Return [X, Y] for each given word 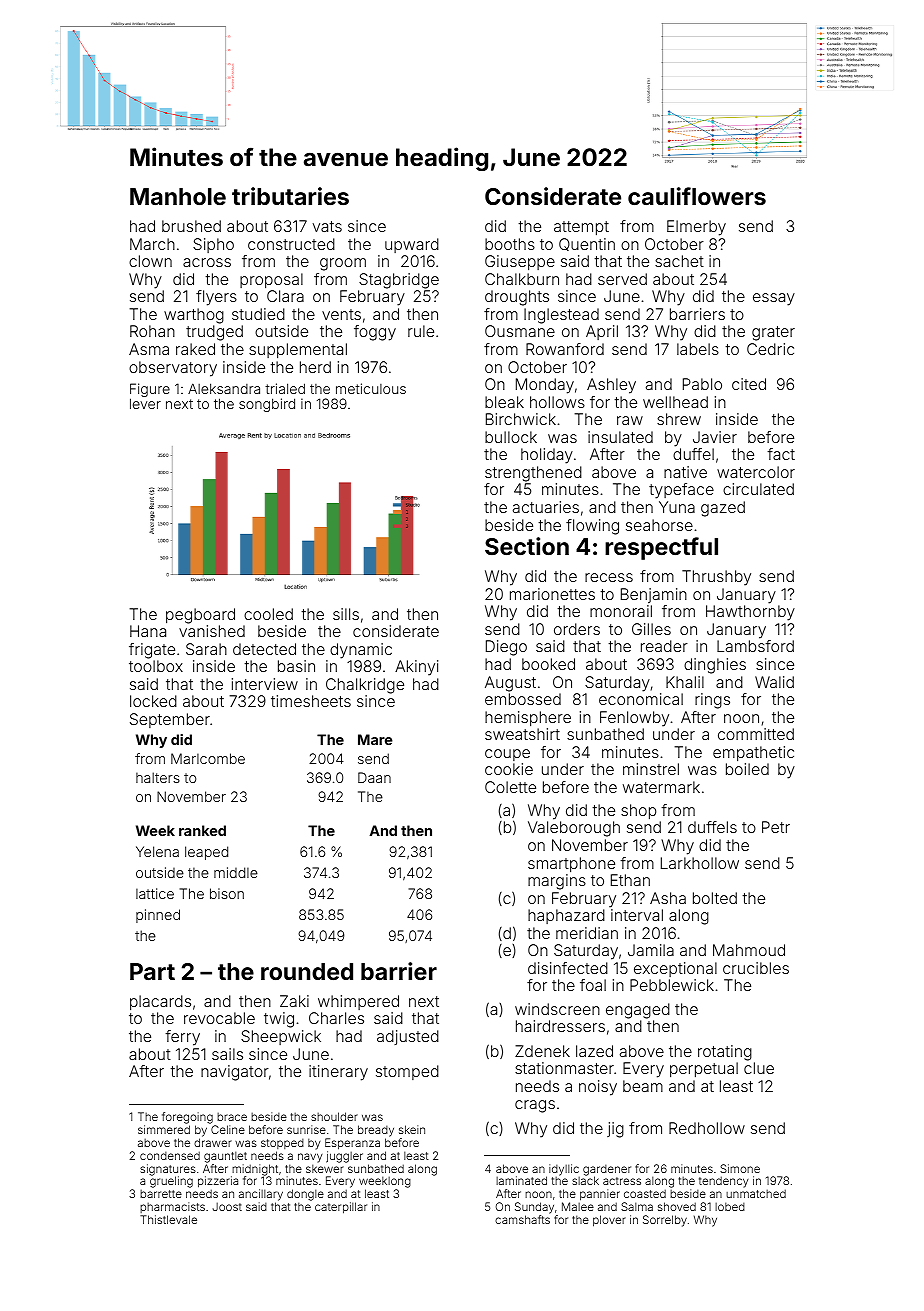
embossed [523, 699]
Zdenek [542, 1051]
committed [756, 734]
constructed [291, 244]
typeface [681, 491]
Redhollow [707, 1128]
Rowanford [565, 349]
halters [158, 777]
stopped [282, 1144]
